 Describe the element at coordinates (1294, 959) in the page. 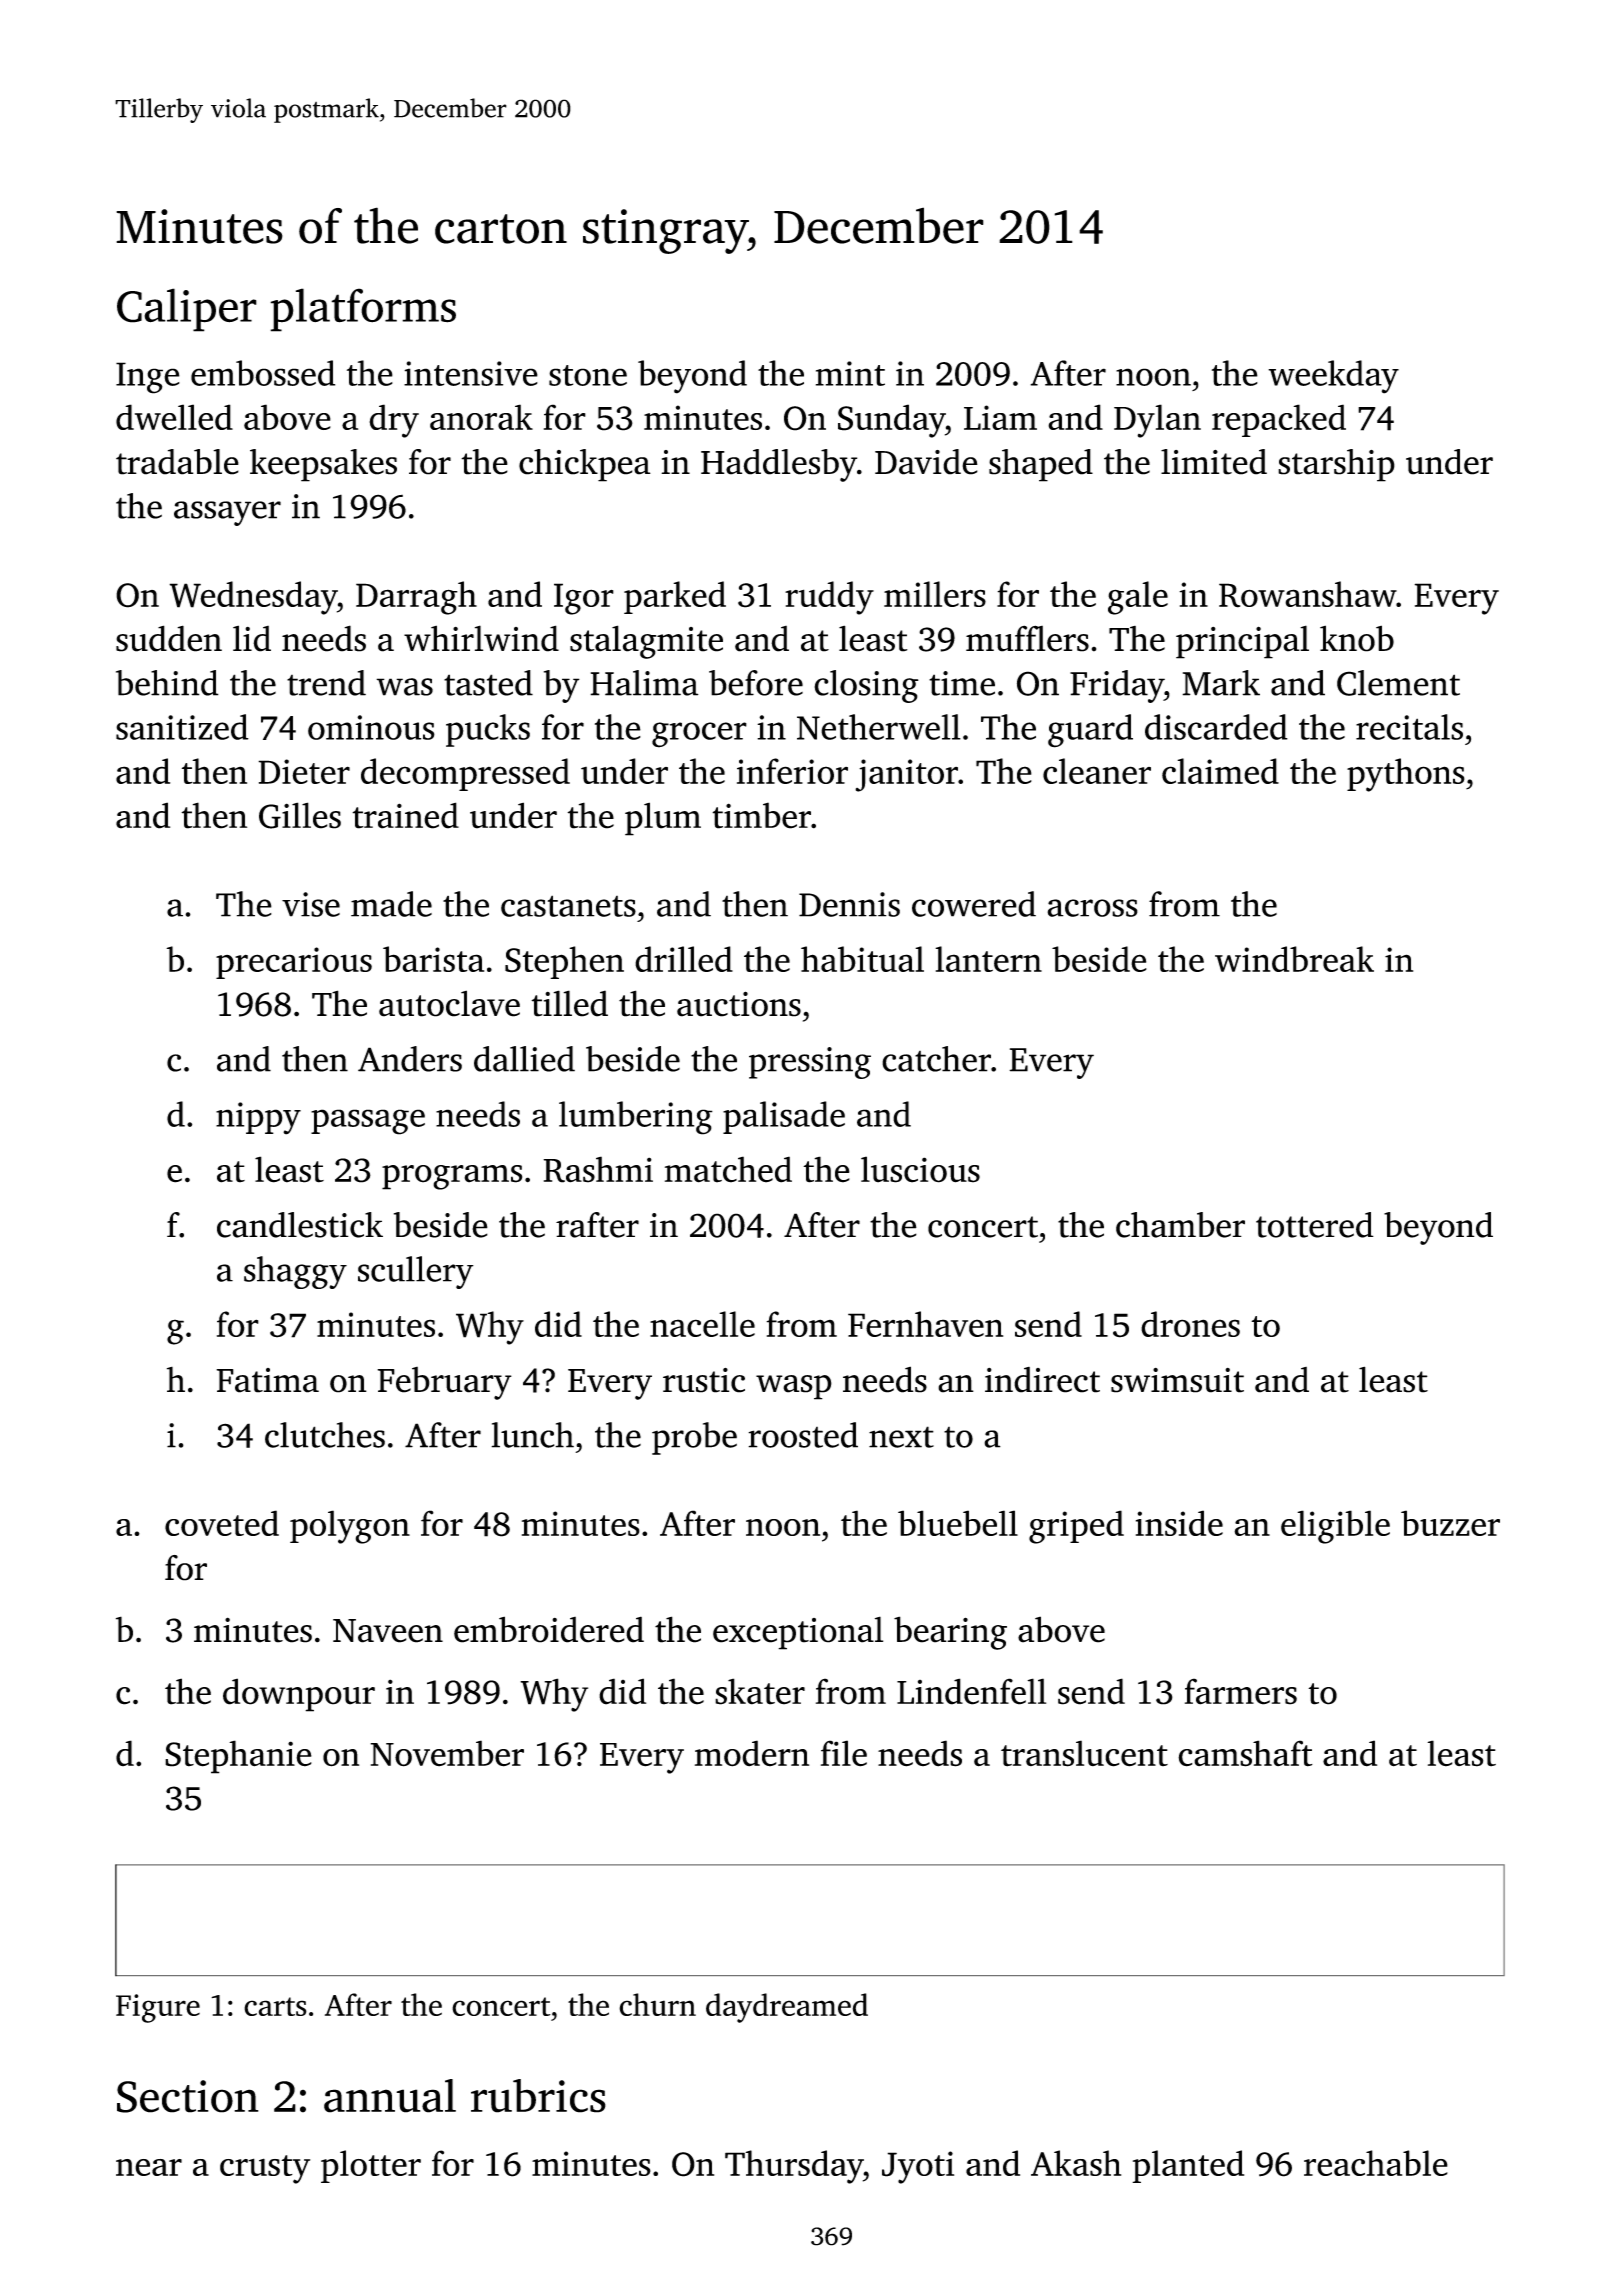

I see `windbreak` at that location.
